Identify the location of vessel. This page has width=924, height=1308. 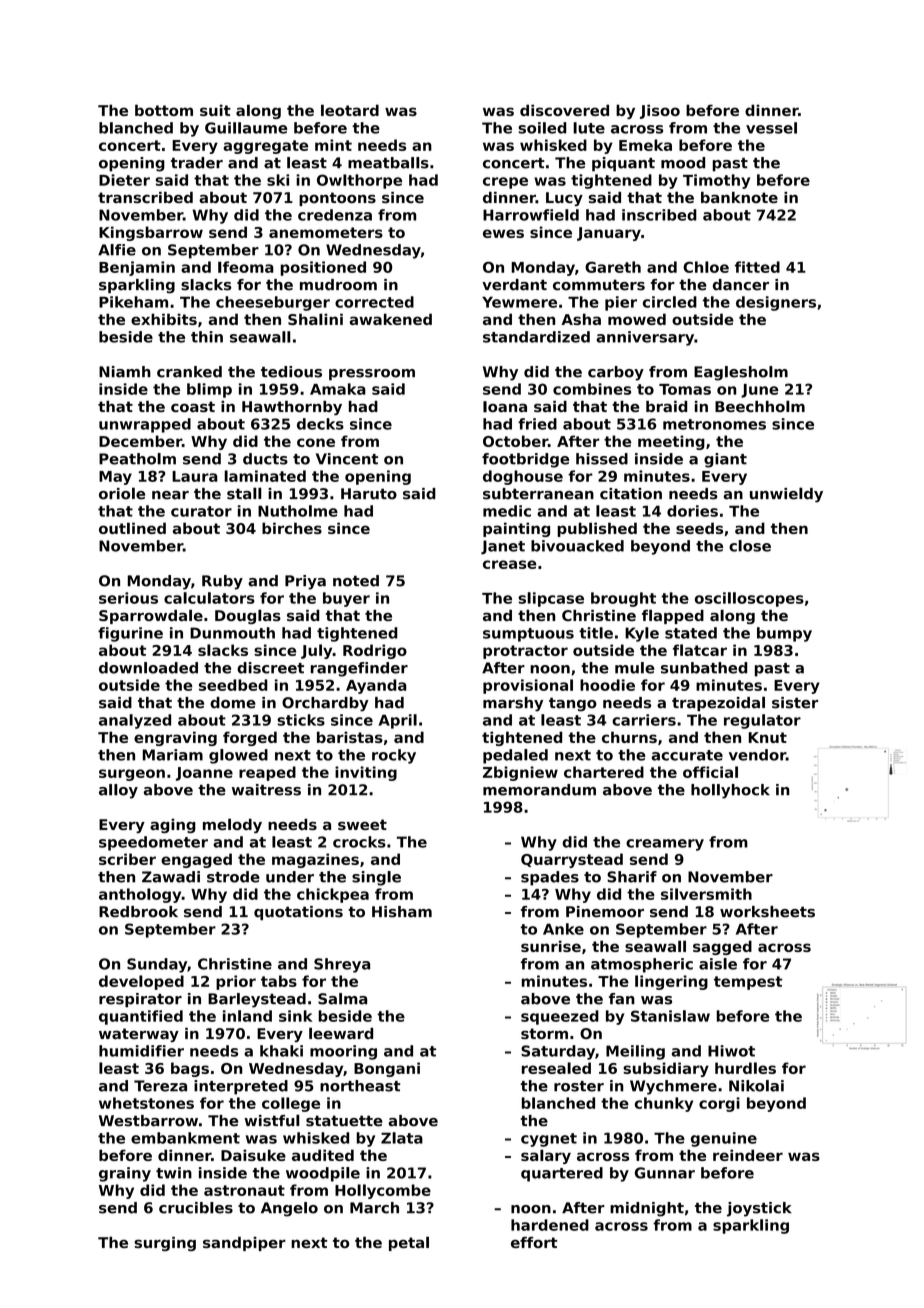
(771, 128).
